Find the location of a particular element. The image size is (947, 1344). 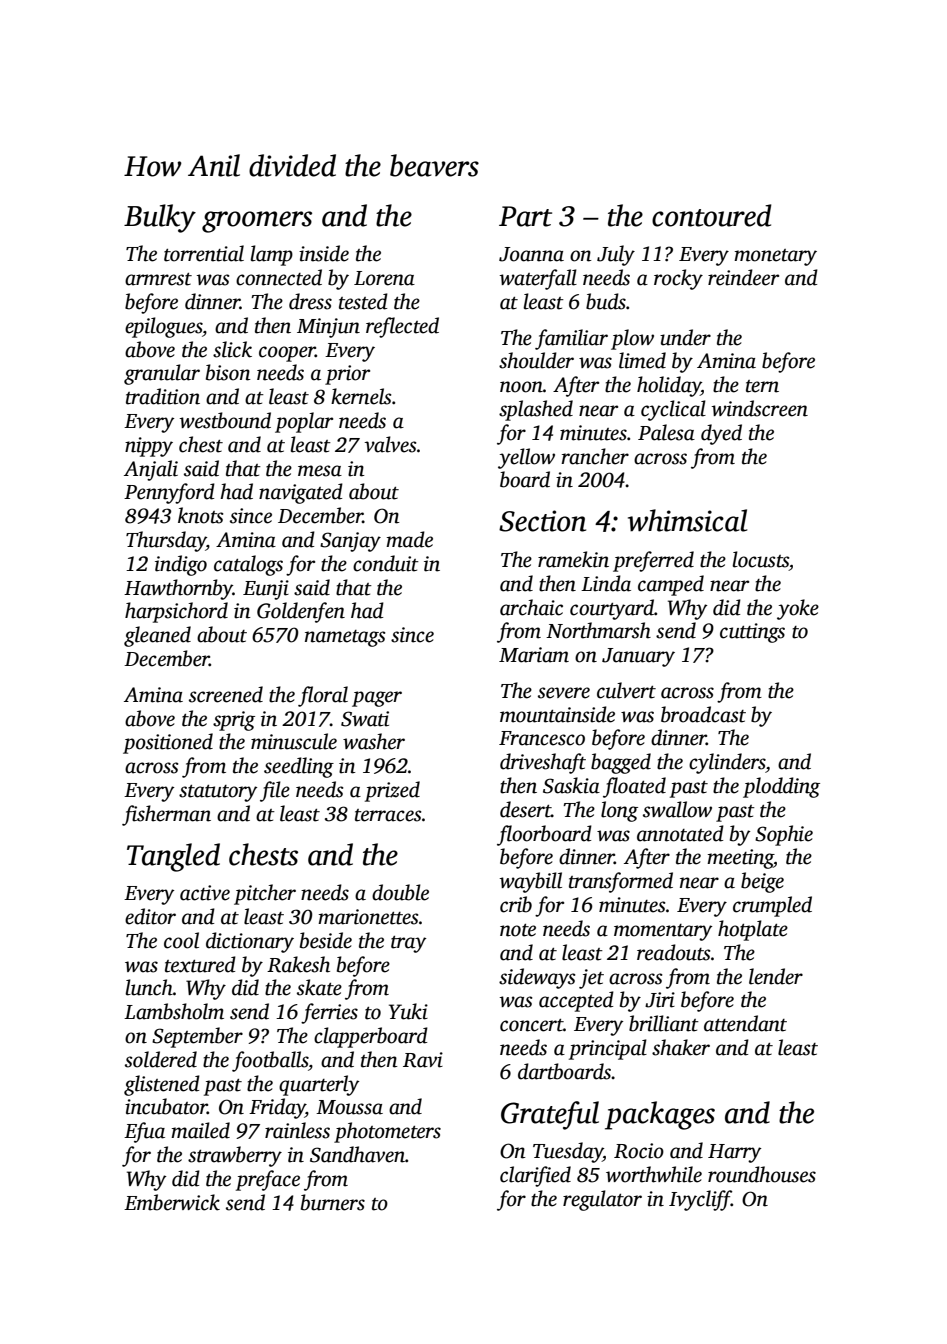

fisherman is located at coordinates (166, 815).
